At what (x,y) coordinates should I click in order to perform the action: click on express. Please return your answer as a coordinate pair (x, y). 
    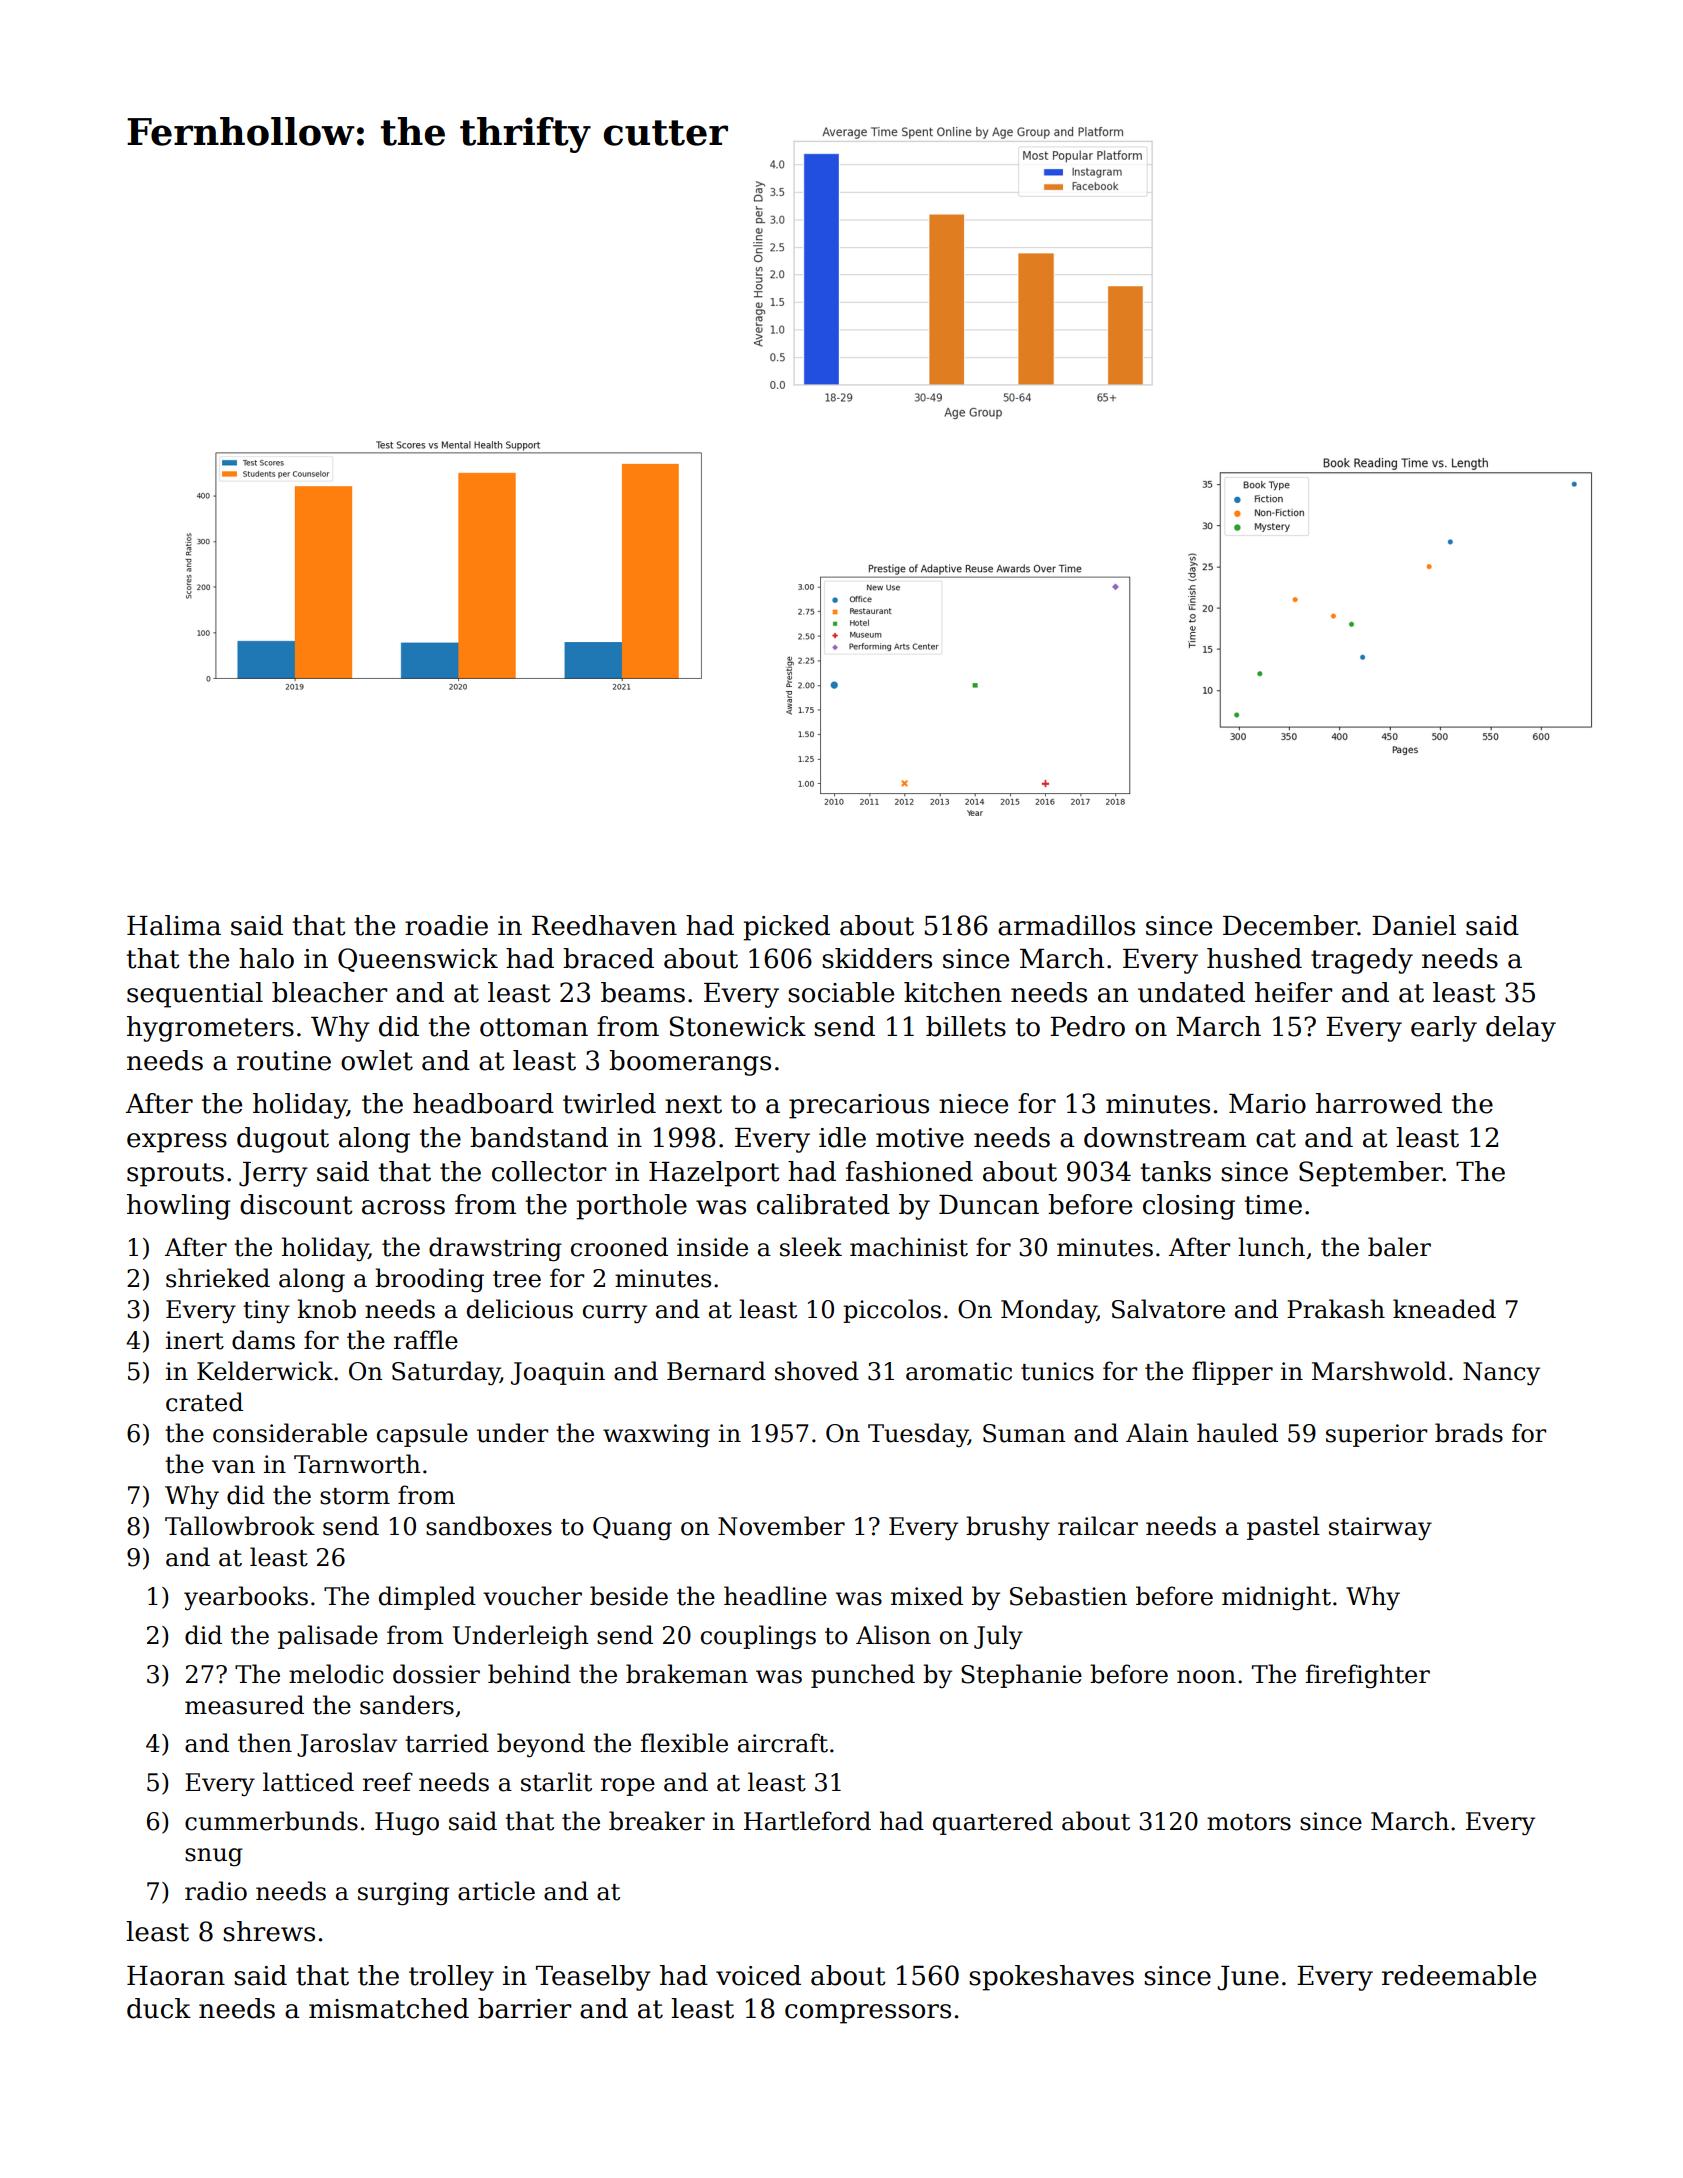
    Looking at the image, I should click on (177, 1143).
